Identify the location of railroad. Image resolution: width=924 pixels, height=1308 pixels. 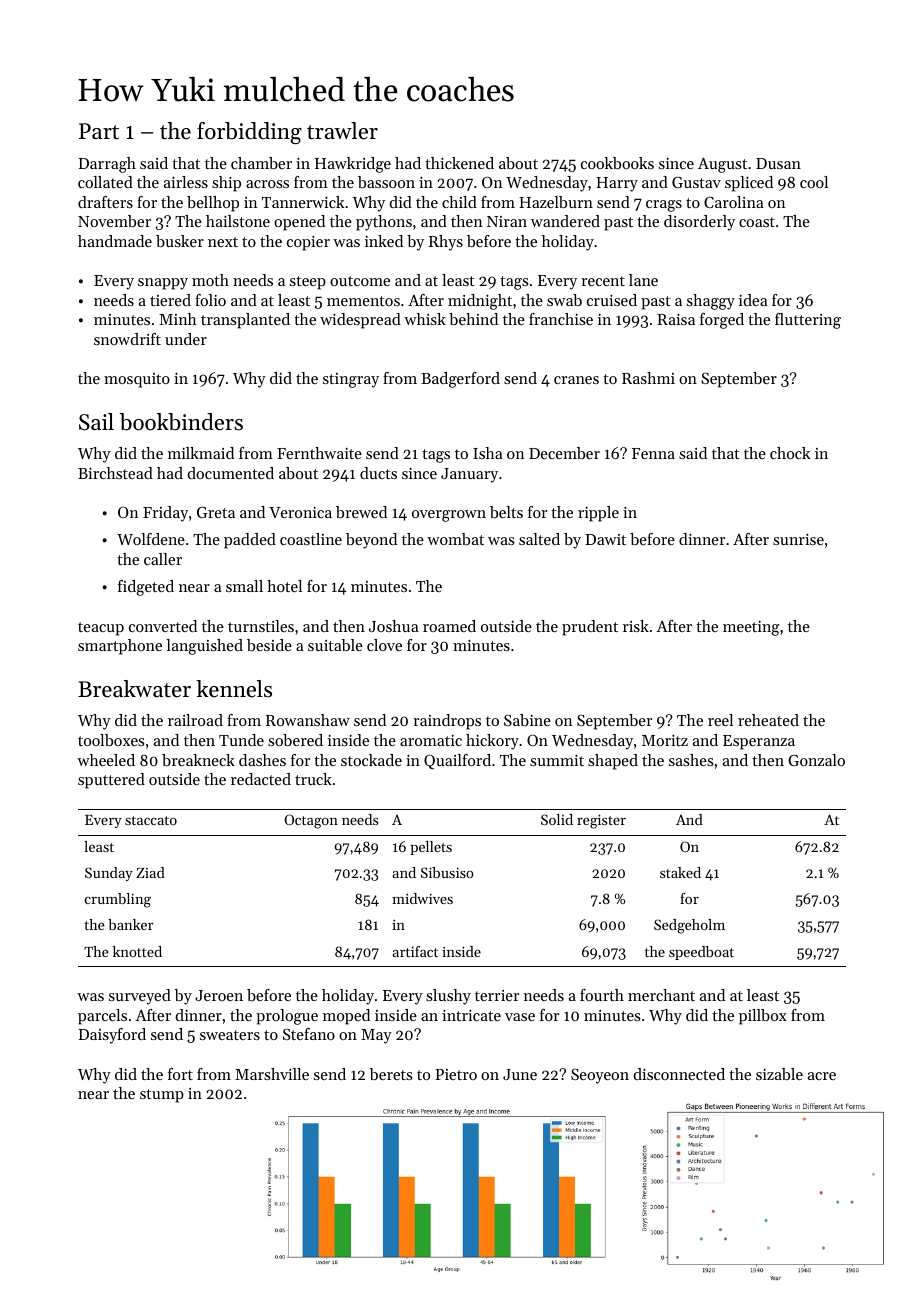
(195, 720).
